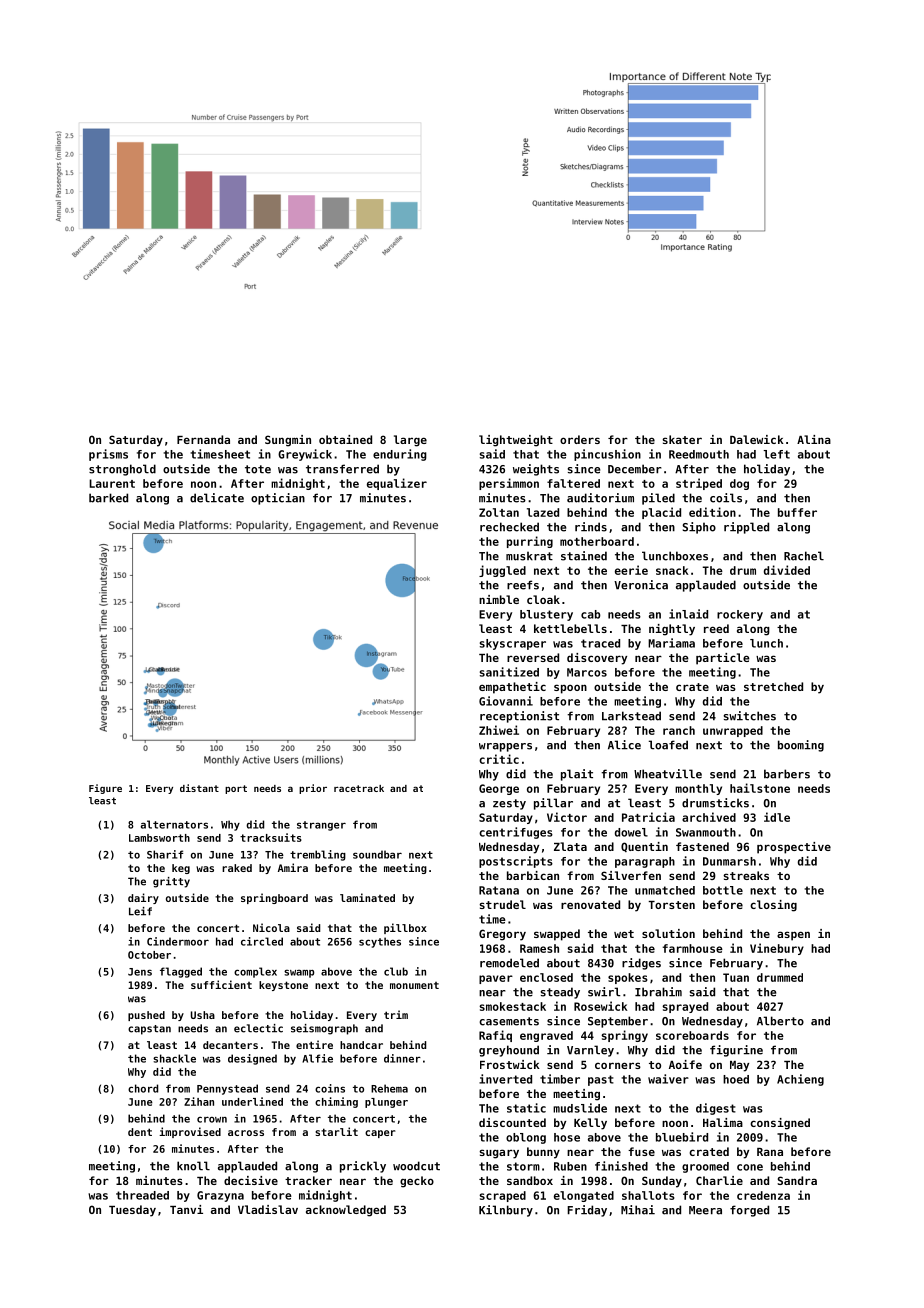 The image size is (924, 1308). I want to click on switches, so click(750, 716).
